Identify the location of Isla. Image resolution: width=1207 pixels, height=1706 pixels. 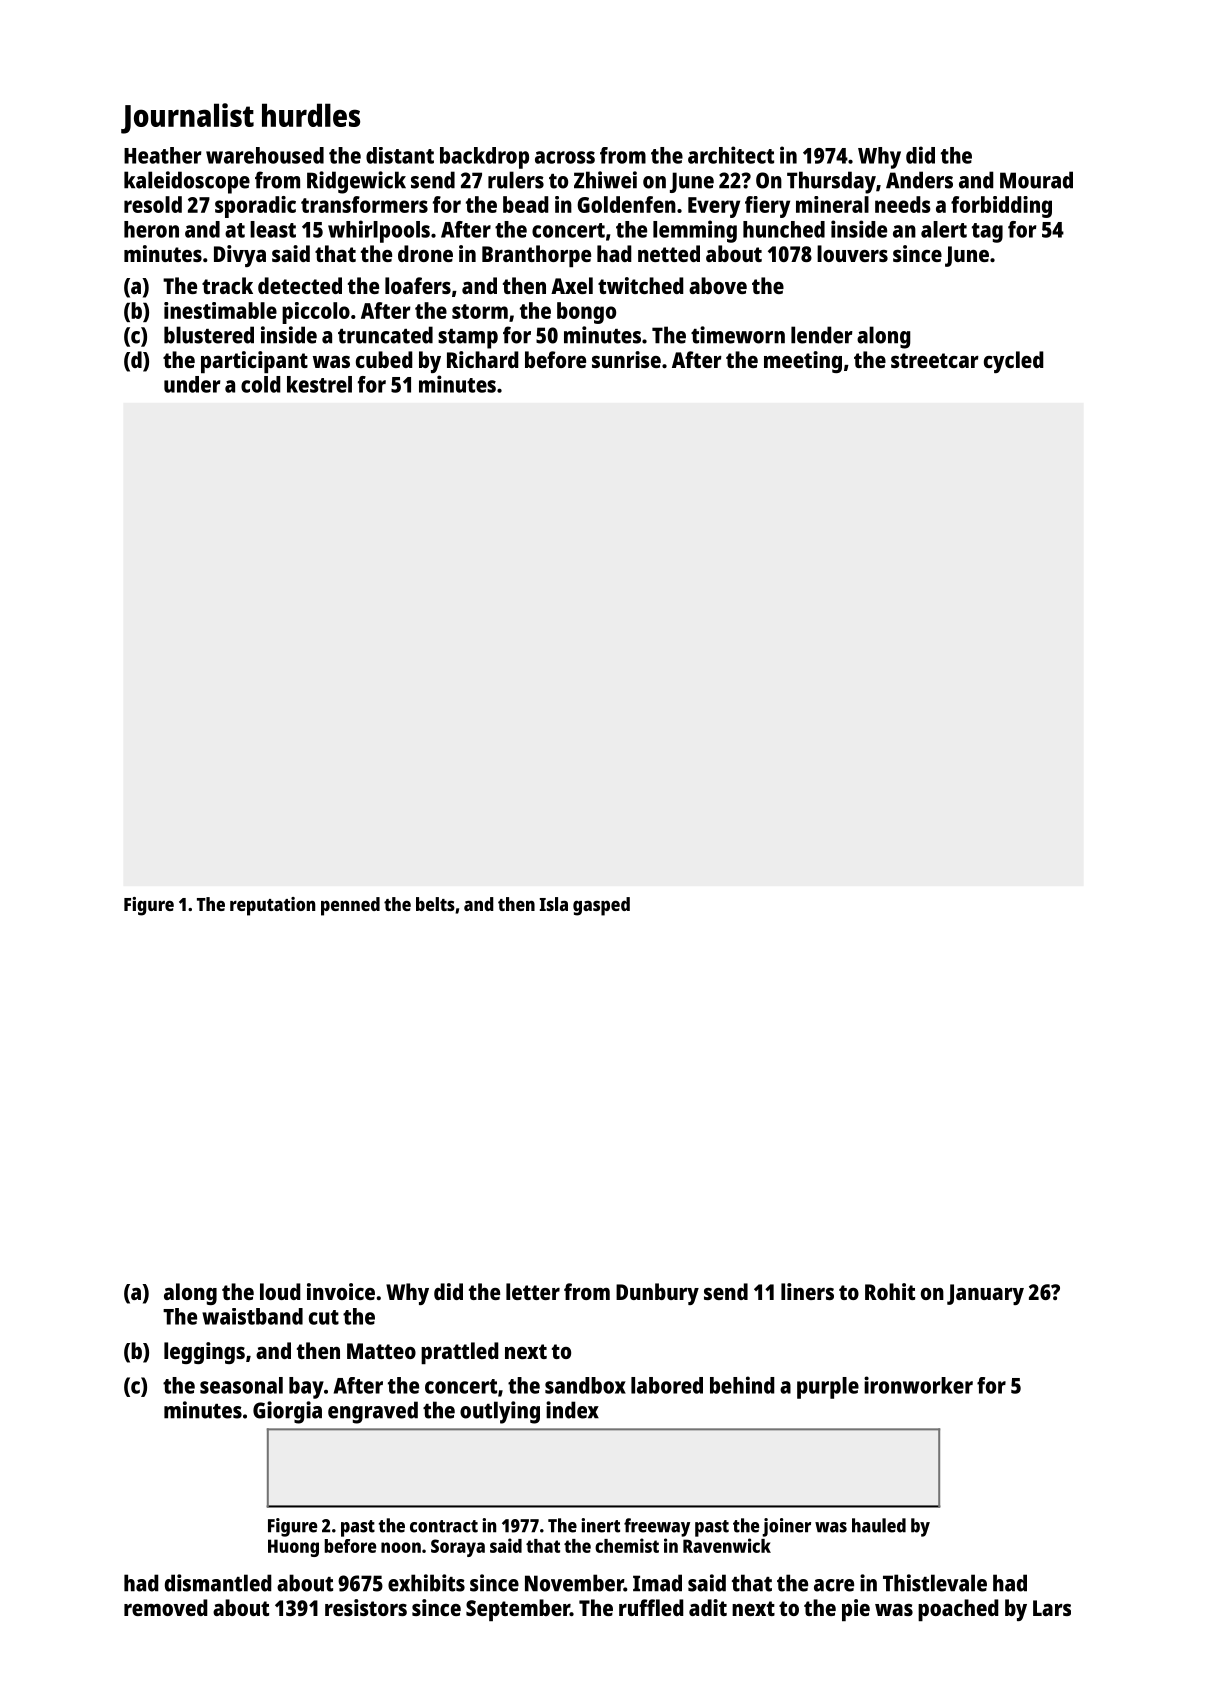
(554, 904).
